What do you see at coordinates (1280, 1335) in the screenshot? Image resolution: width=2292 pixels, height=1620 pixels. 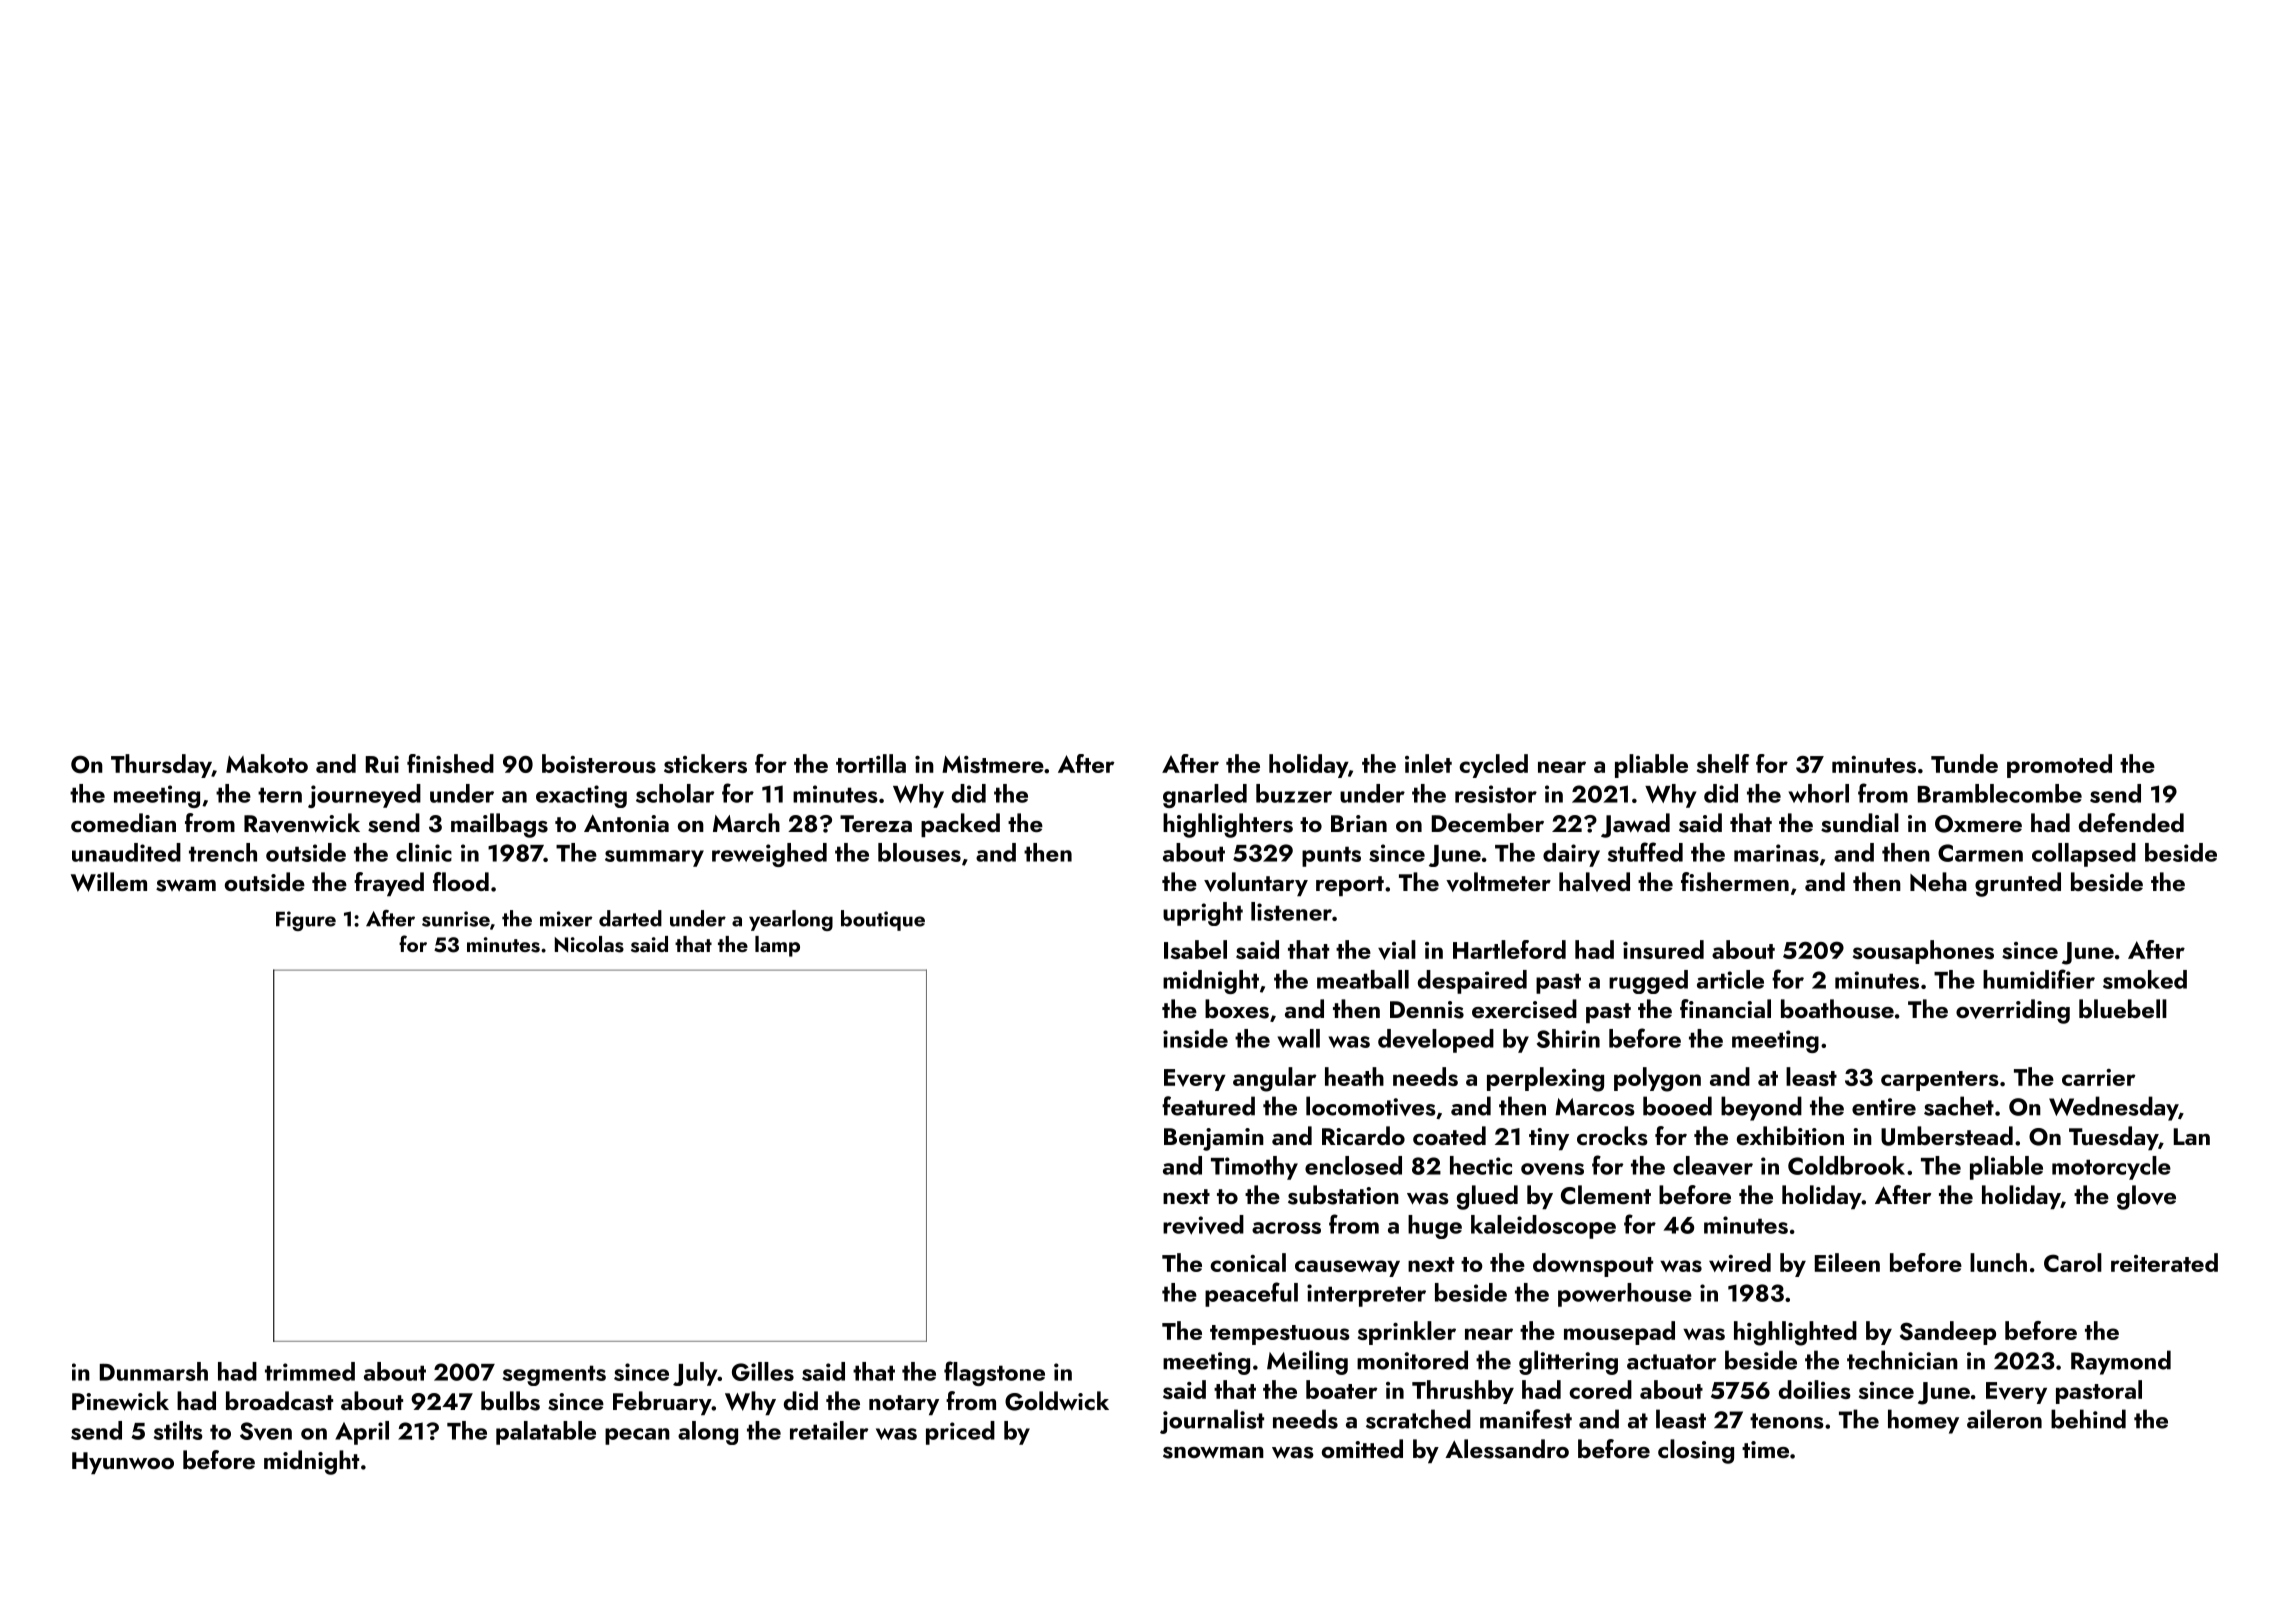 I see `tempestuous` at bounding box center [1280, 1335].
